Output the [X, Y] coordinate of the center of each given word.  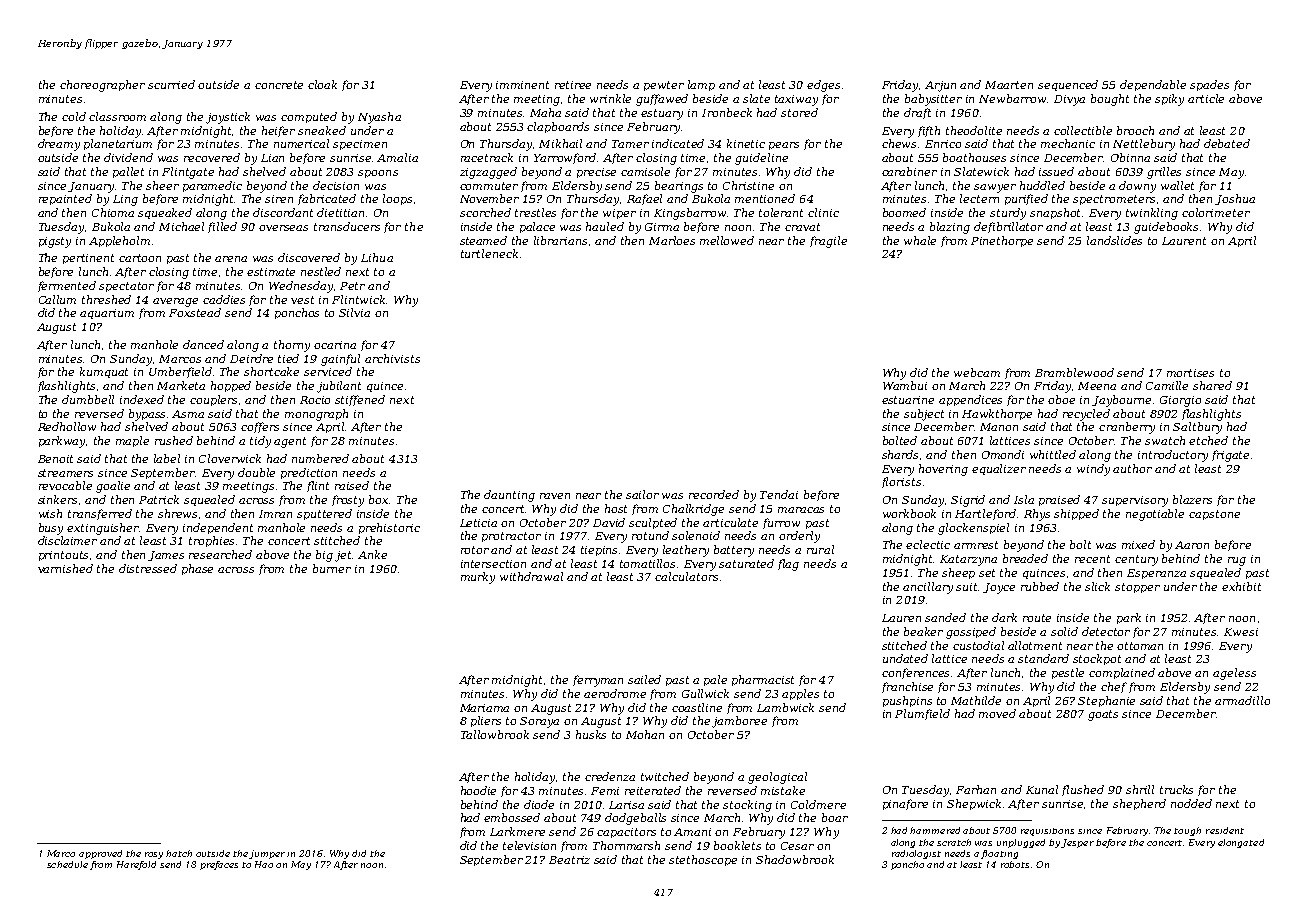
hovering [943, 470]
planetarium [118, 144]
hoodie [478, 790]
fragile [828, 242]
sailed [644, 679]
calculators [686, 576]
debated [1227, 143]
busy [51, 529]
